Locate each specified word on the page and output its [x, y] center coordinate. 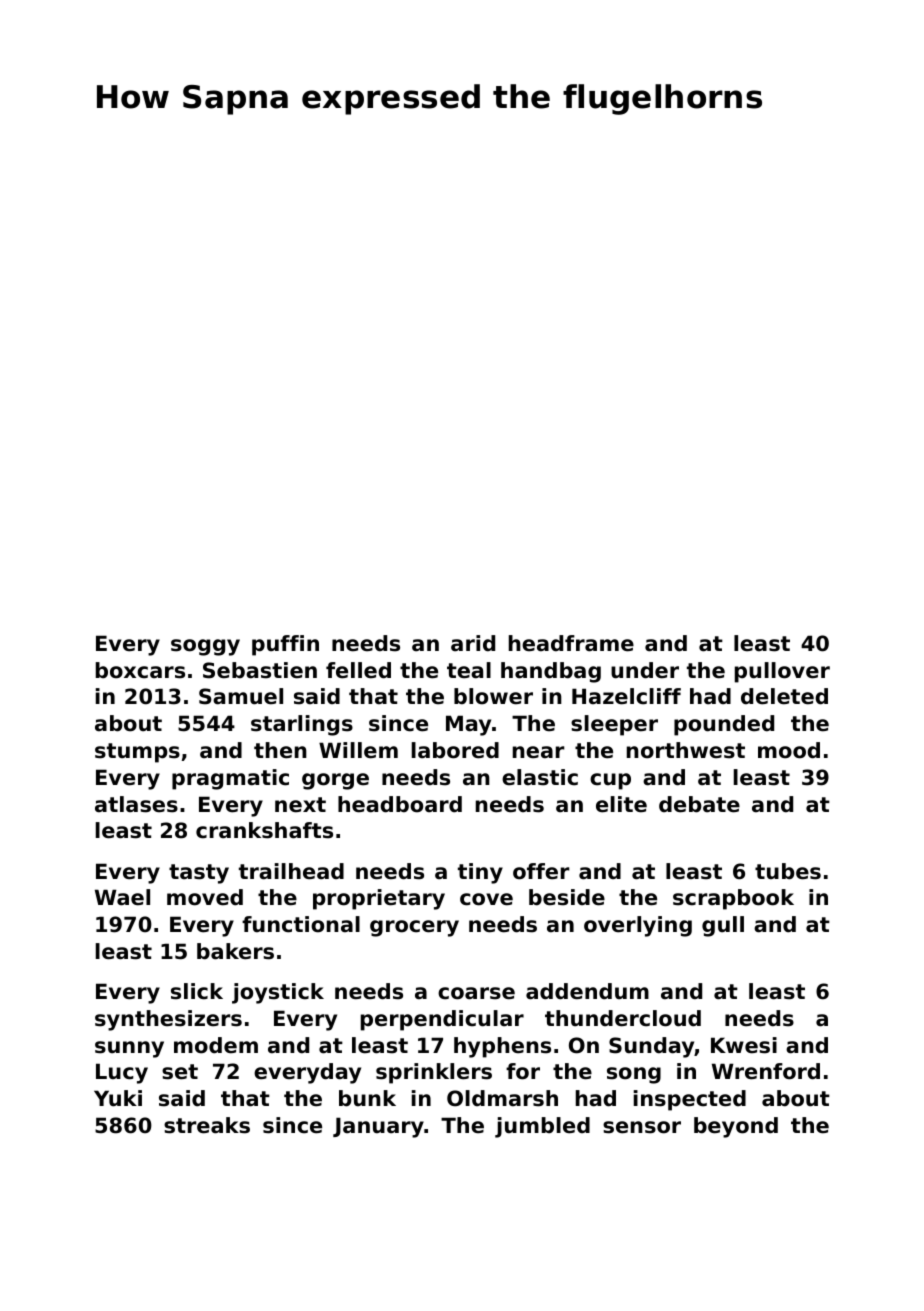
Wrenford [766, 1071]
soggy [205, 647]
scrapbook [733, 899]
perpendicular [442, 1020]
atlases [136, 804]
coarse [476, 993]
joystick [278, 993]
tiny [480, 873]
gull [723, 926]
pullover [782, 672]
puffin [285, 645]
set [180, 1072]
